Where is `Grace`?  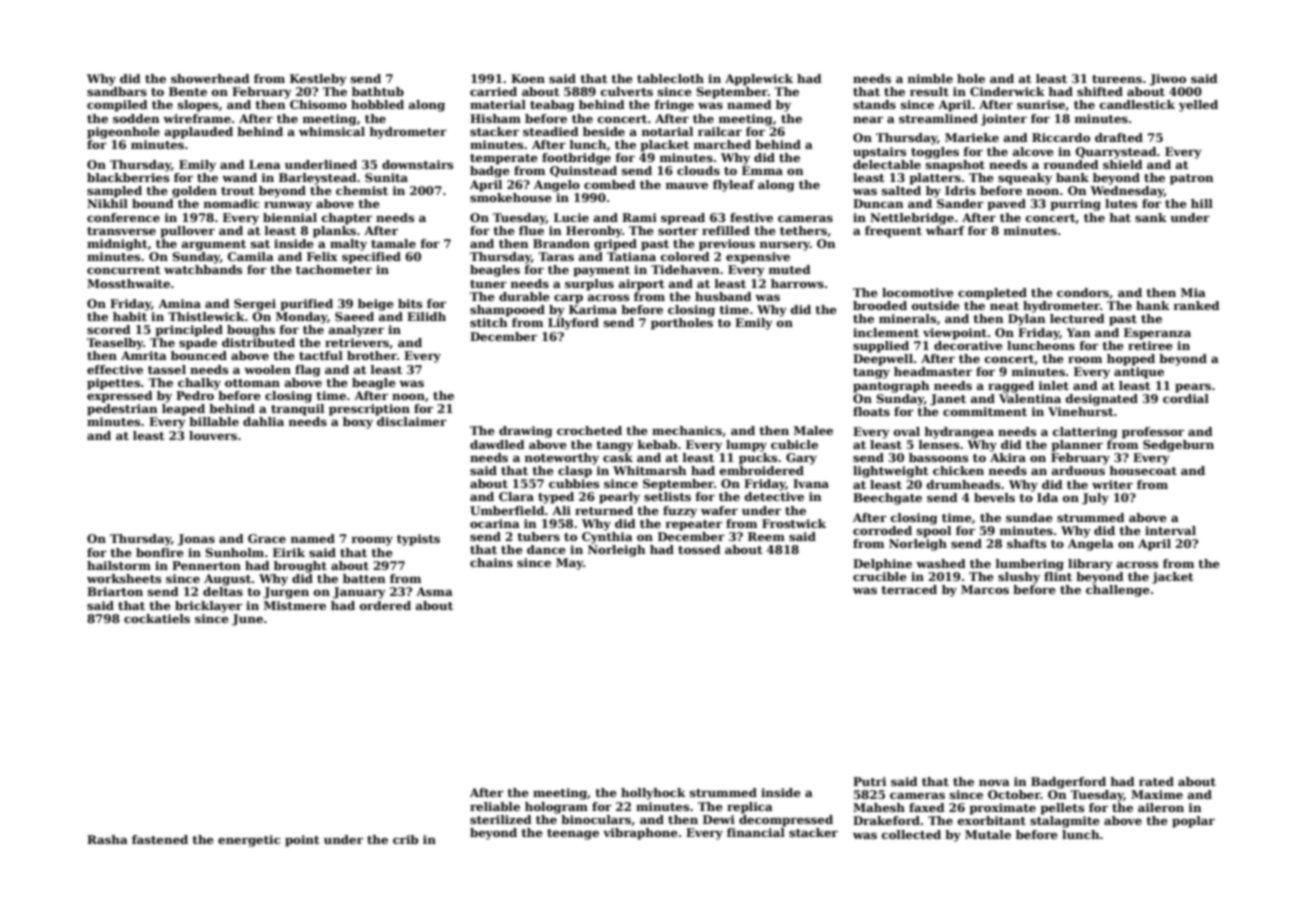
Grace is located at coordinates (267, 538).
